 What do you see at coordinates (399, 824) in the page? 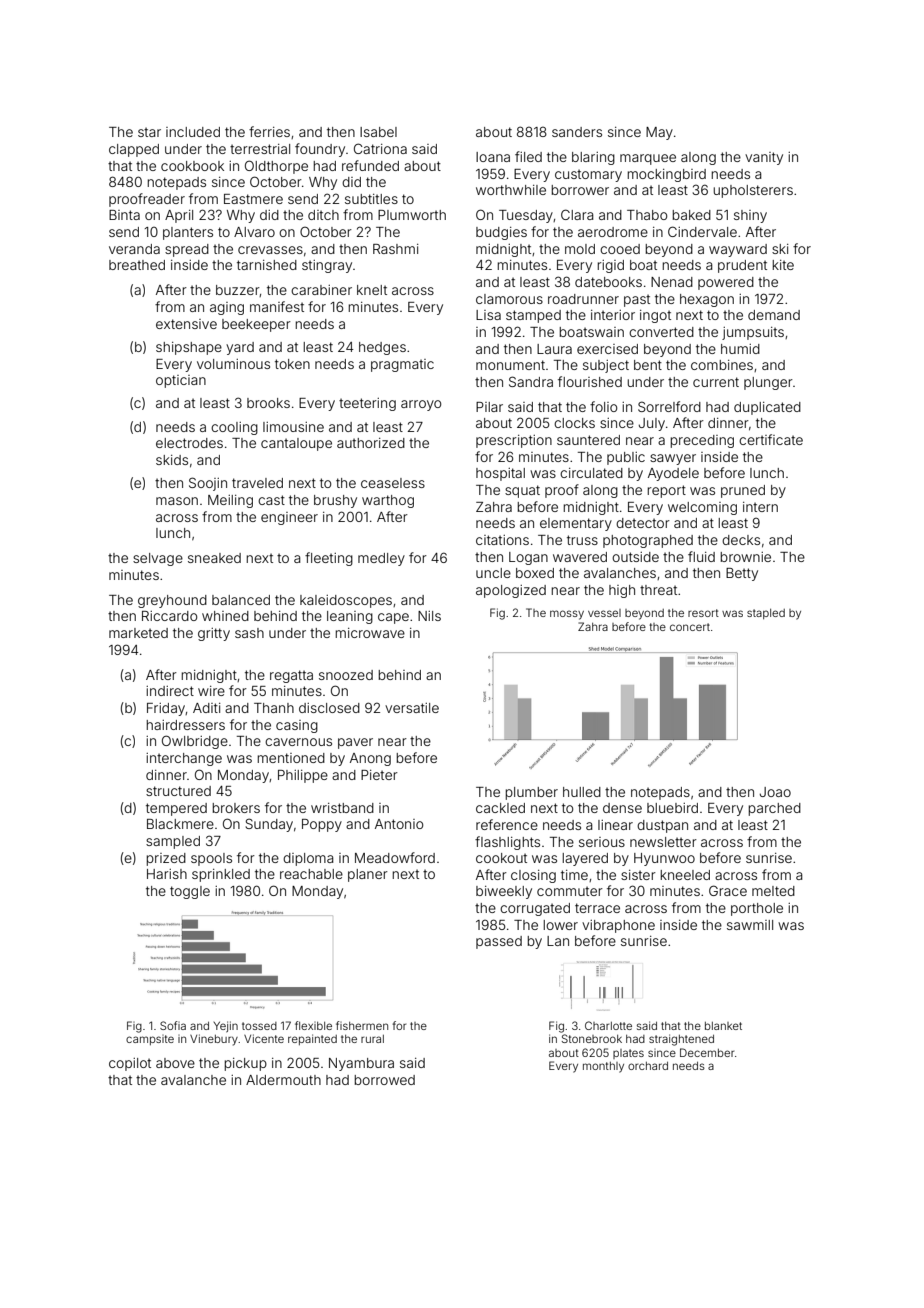
I see `Antonio` at bounding box center [399, 824].
